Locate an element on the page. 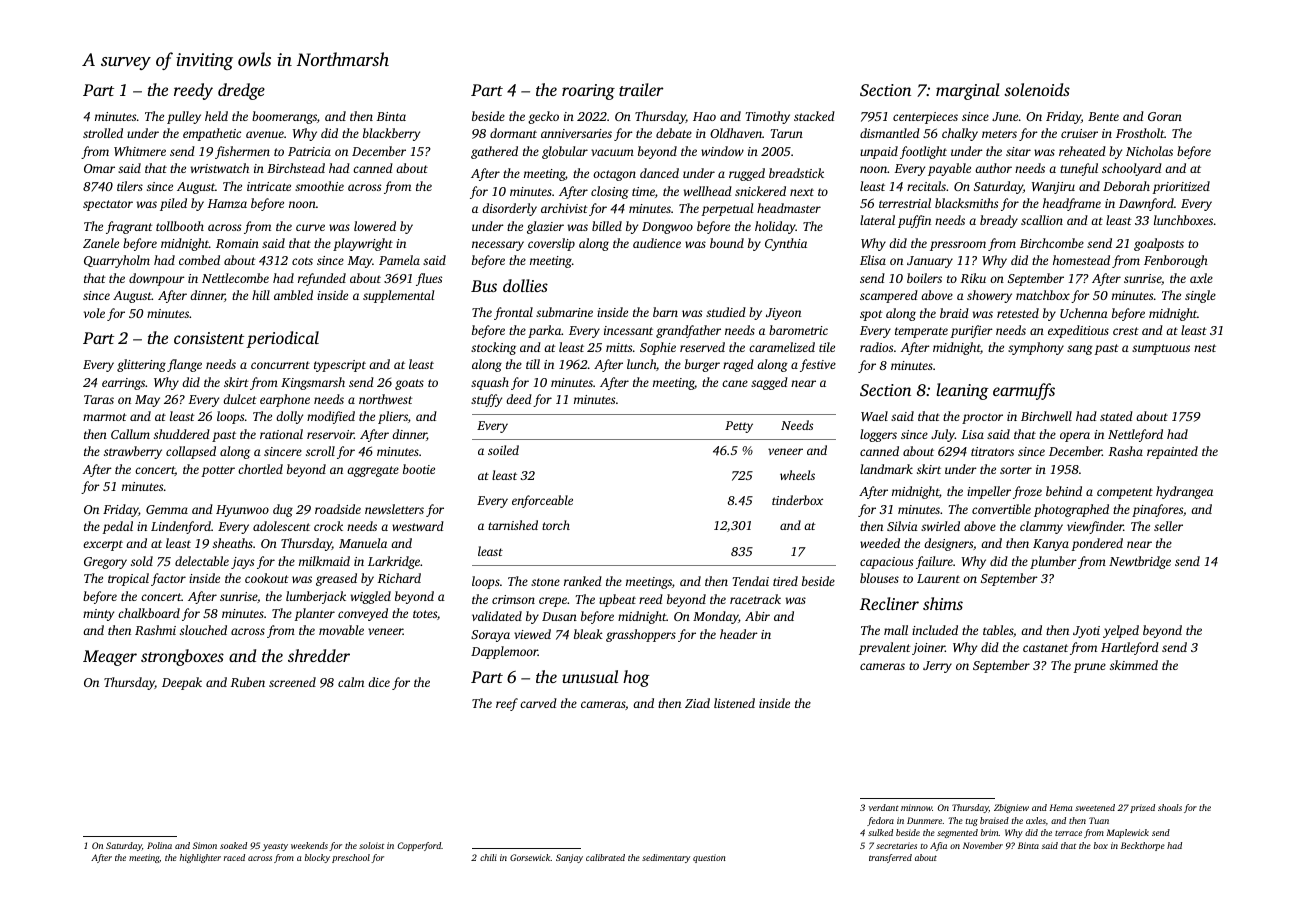 Image resolution: width=1308 pixels, height=924 pixels. minty is located at coordinates (98, 615).
